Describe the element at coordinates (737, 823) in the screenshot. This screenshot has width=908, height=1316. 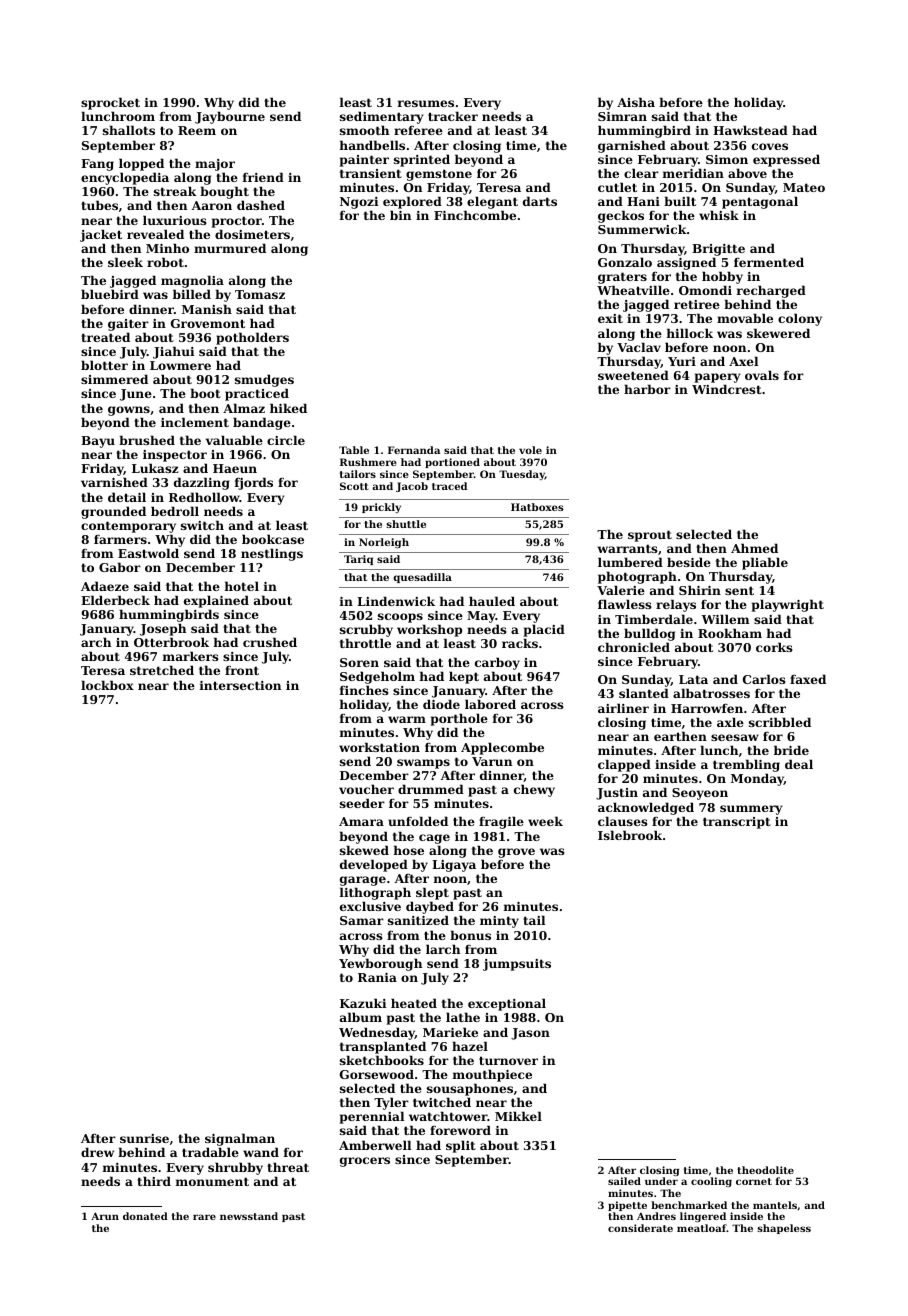
I see `transcript` at that location.
